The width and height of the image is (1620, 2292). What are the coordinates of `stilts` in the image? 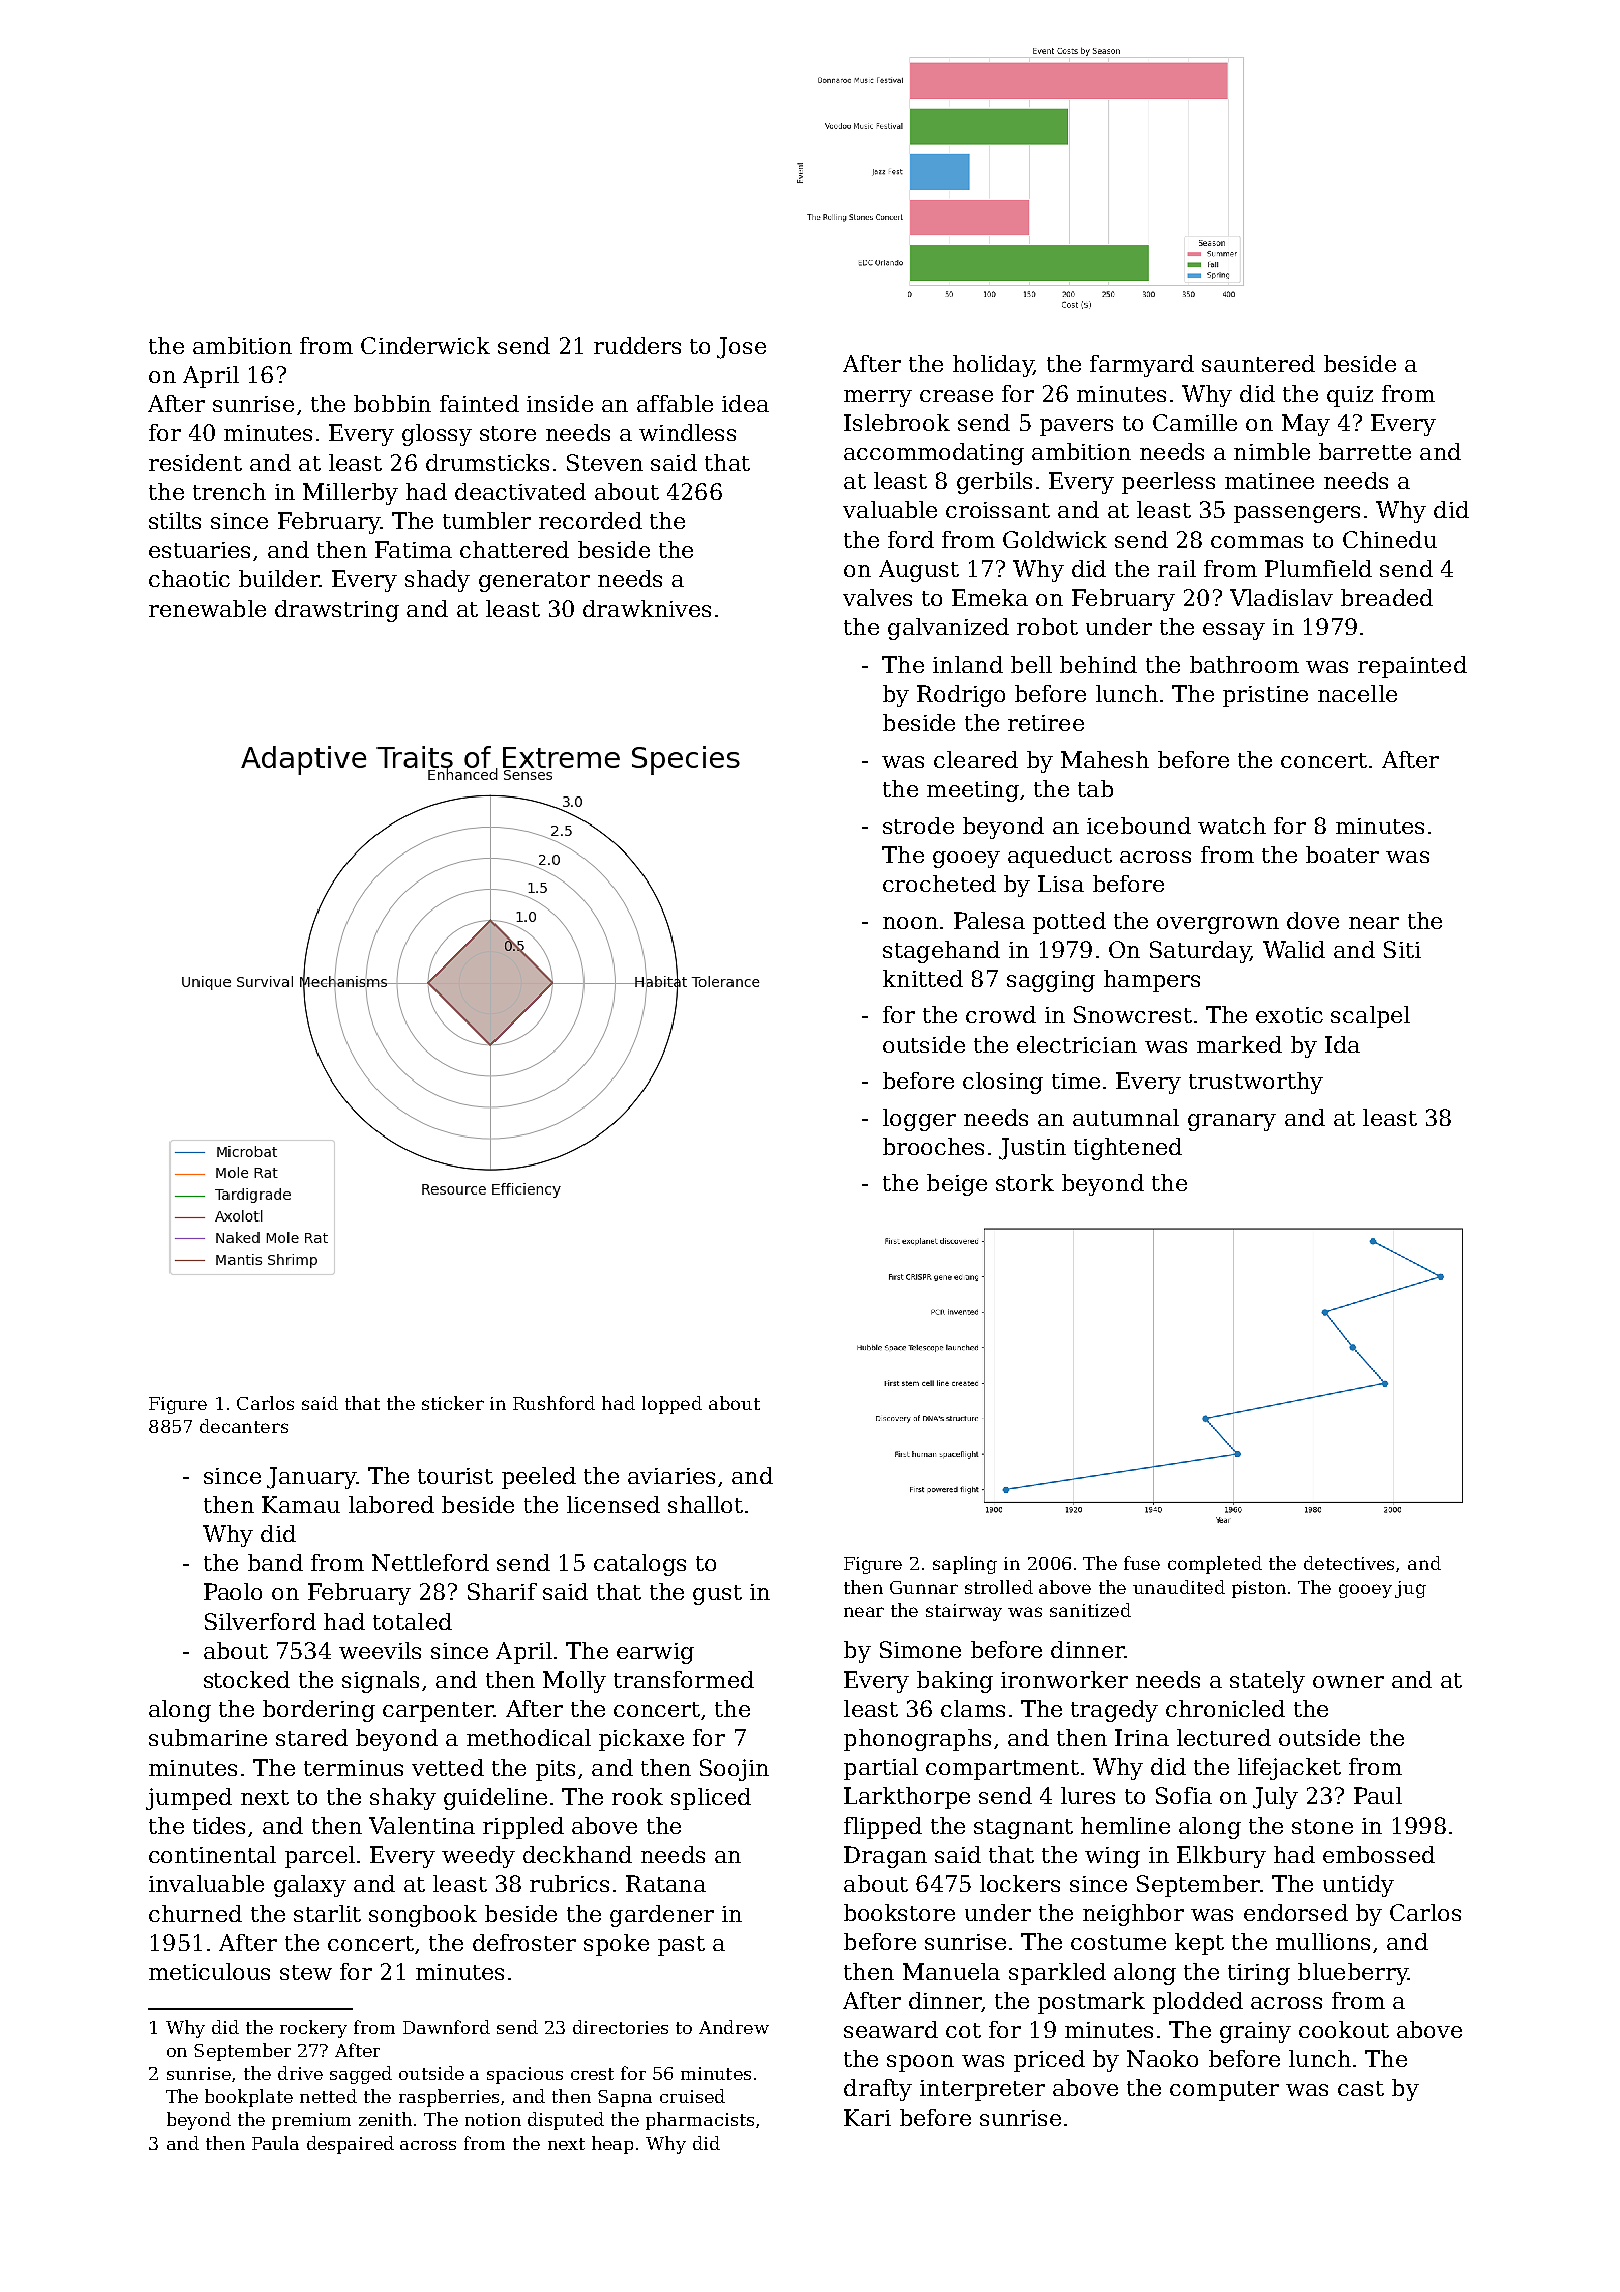 It's located at (175, 520).
